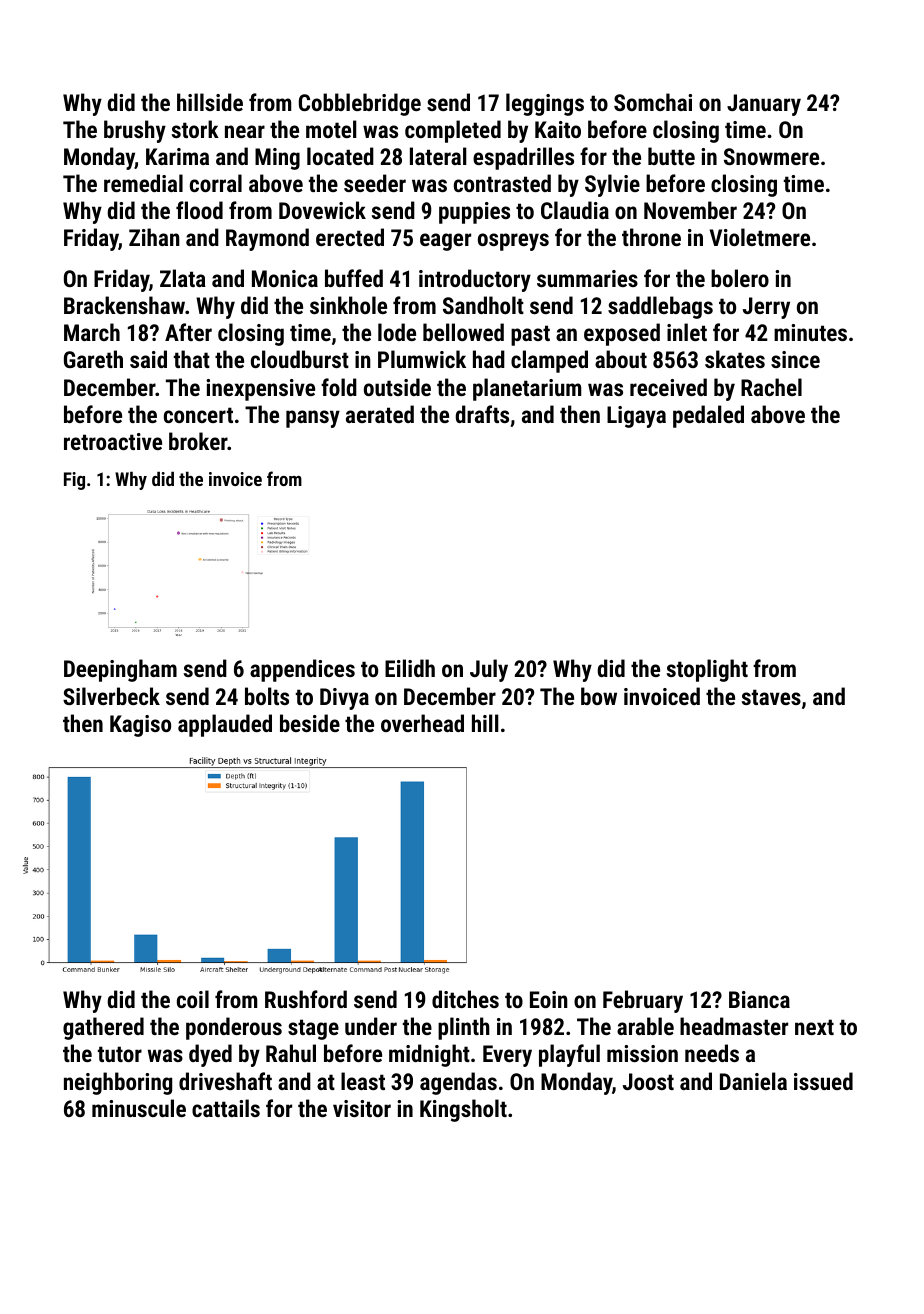  What do you see at coordinates (545, 104) in the screenshot?
I see `leggings` at bounding box center [545, 104].
